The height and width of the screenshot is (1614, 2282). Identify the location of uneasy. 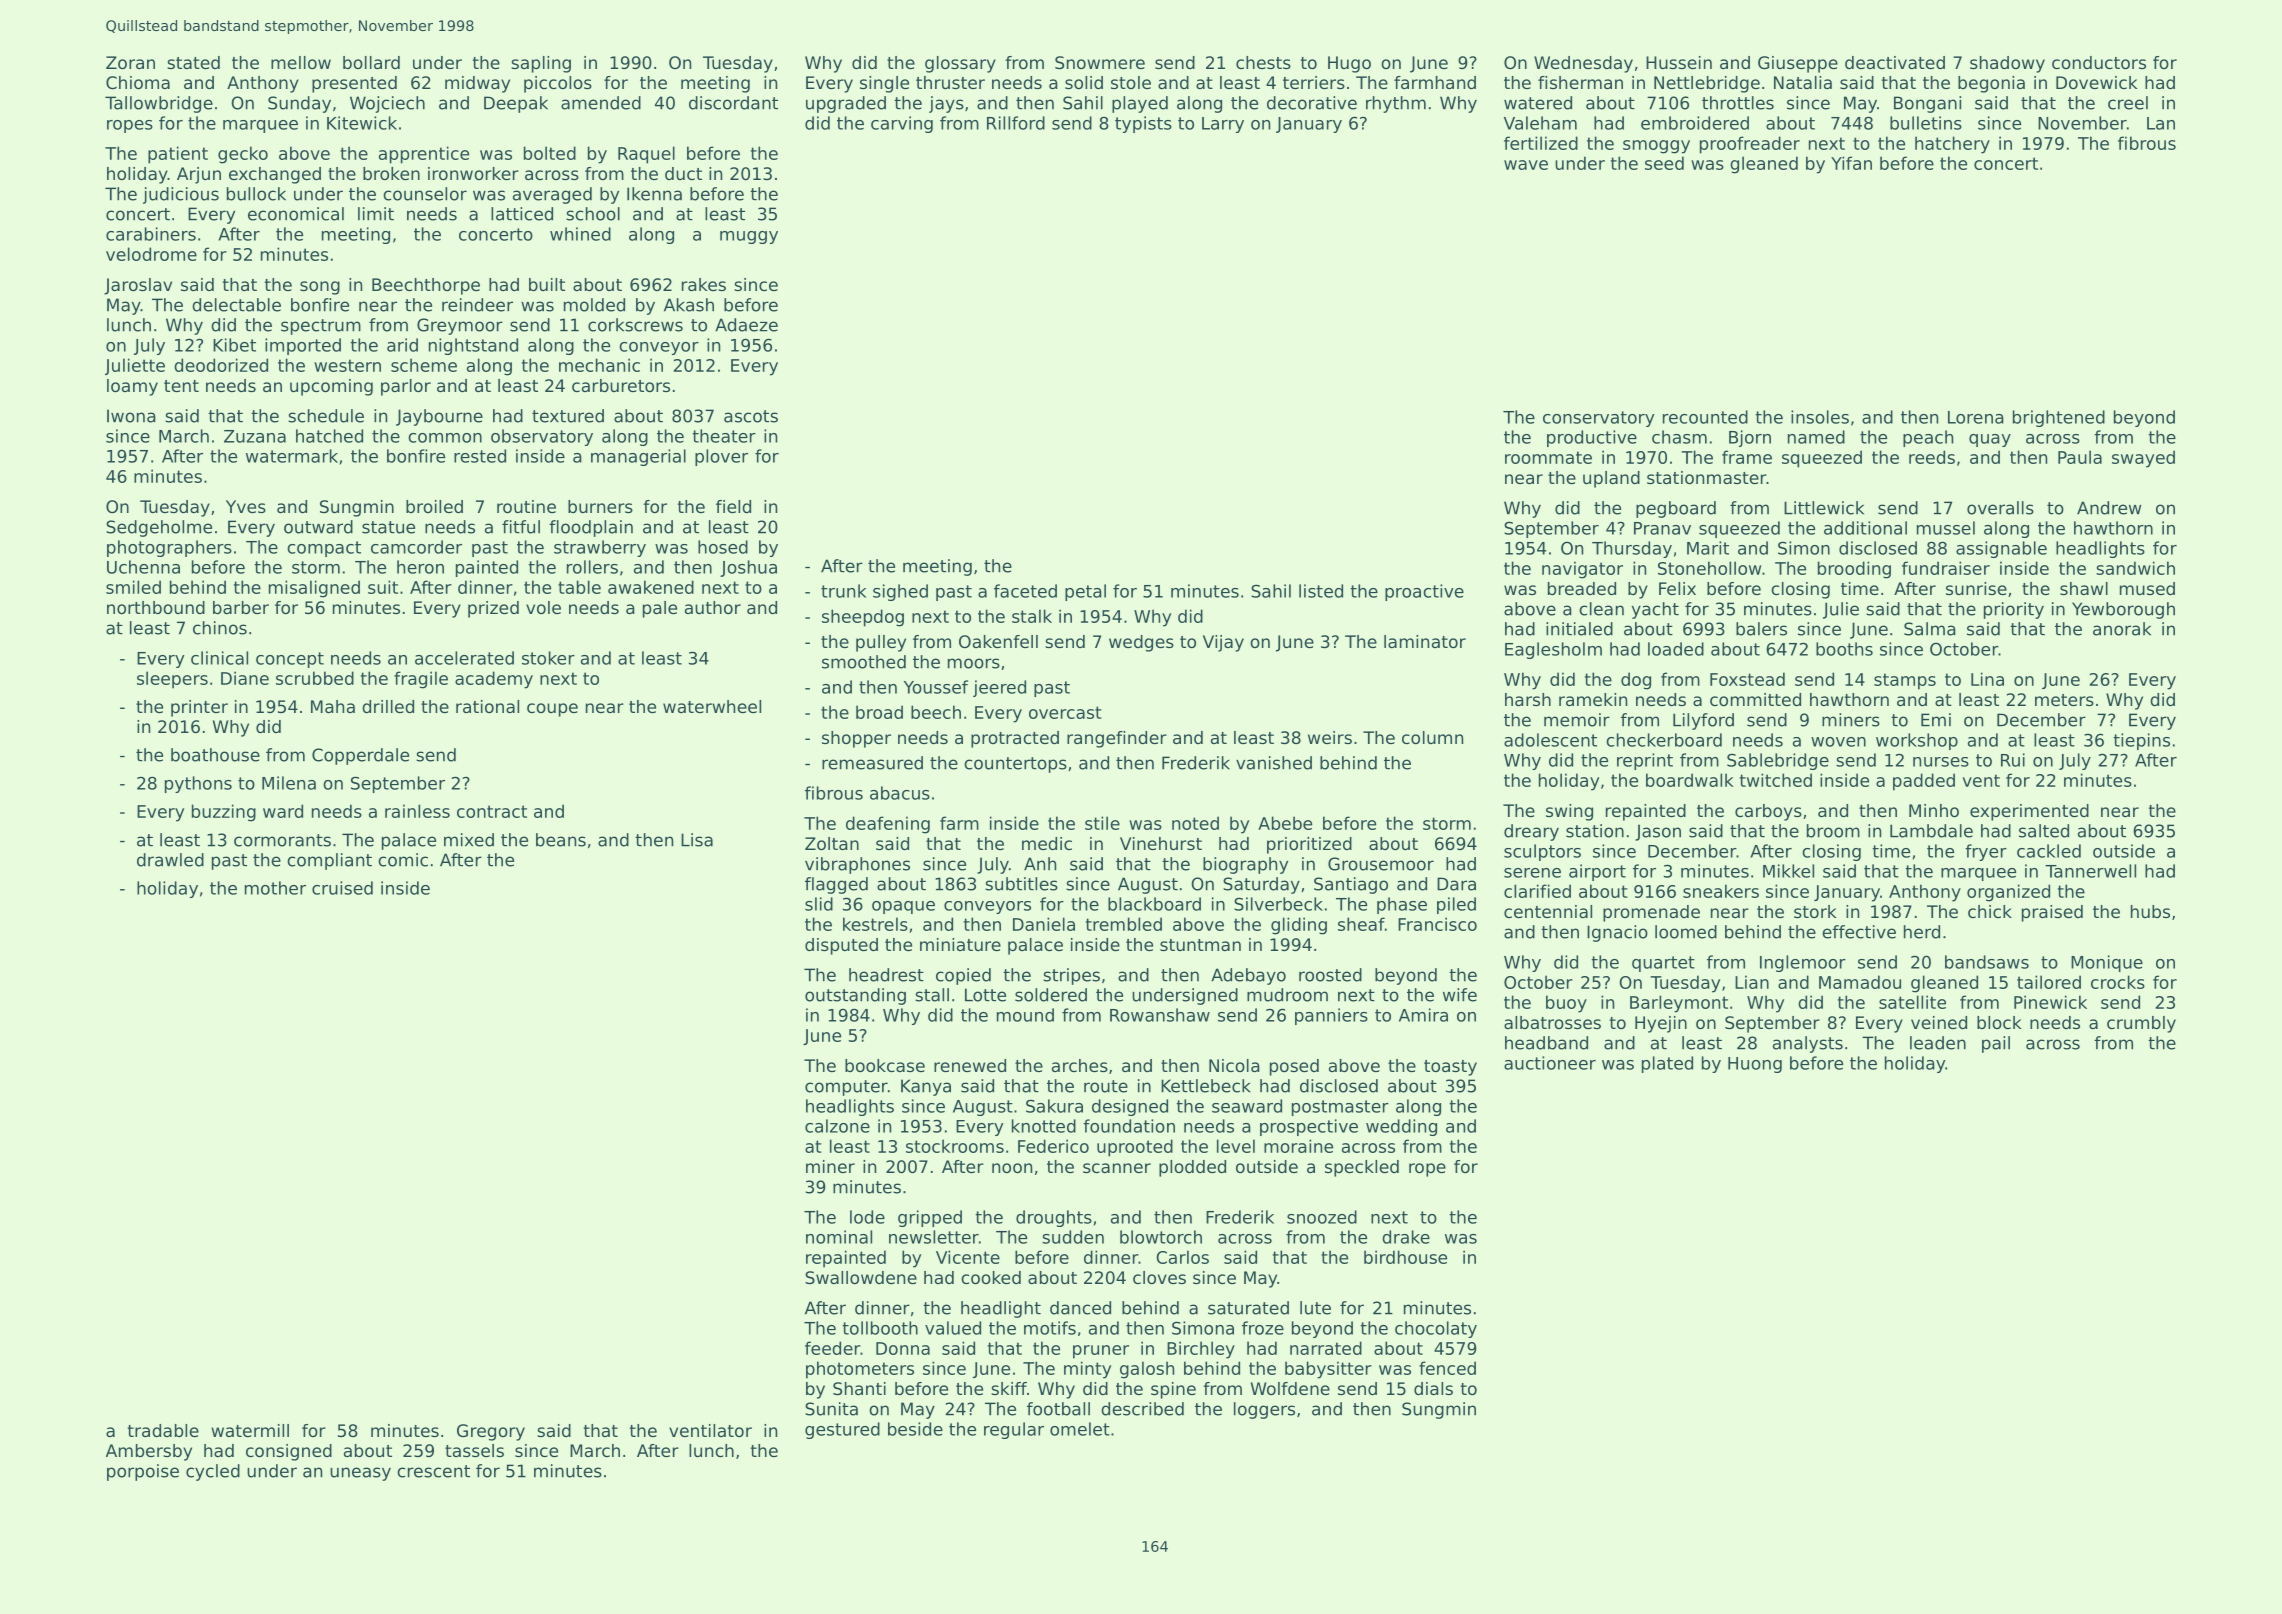
(360, 1474).
